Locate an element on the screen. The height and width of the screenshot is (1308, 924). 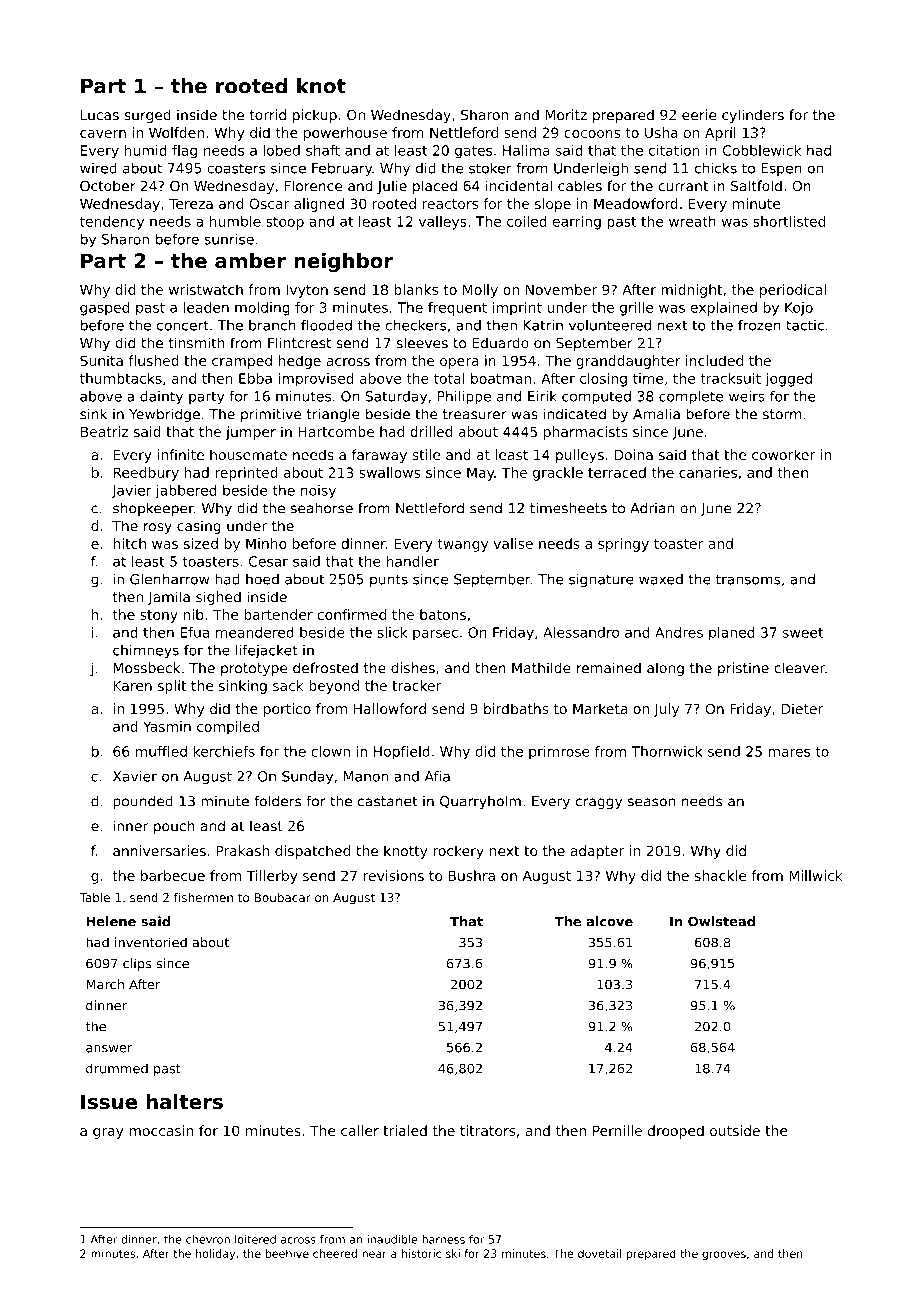
chimneys is located at coordinates (146, 652).
